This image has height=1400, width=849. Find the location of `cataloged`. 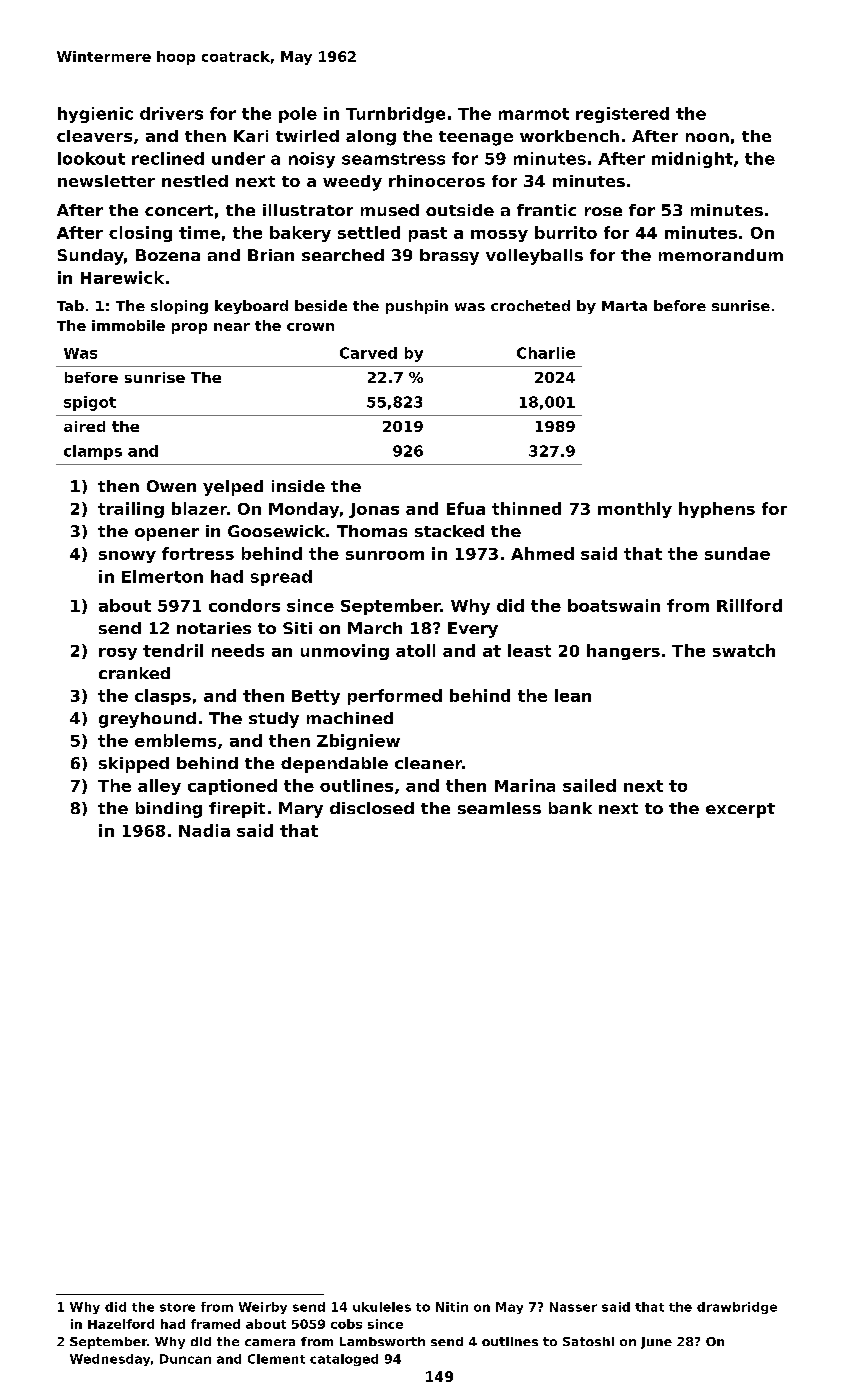

cataloged is located at coordinates (344, 1360).
